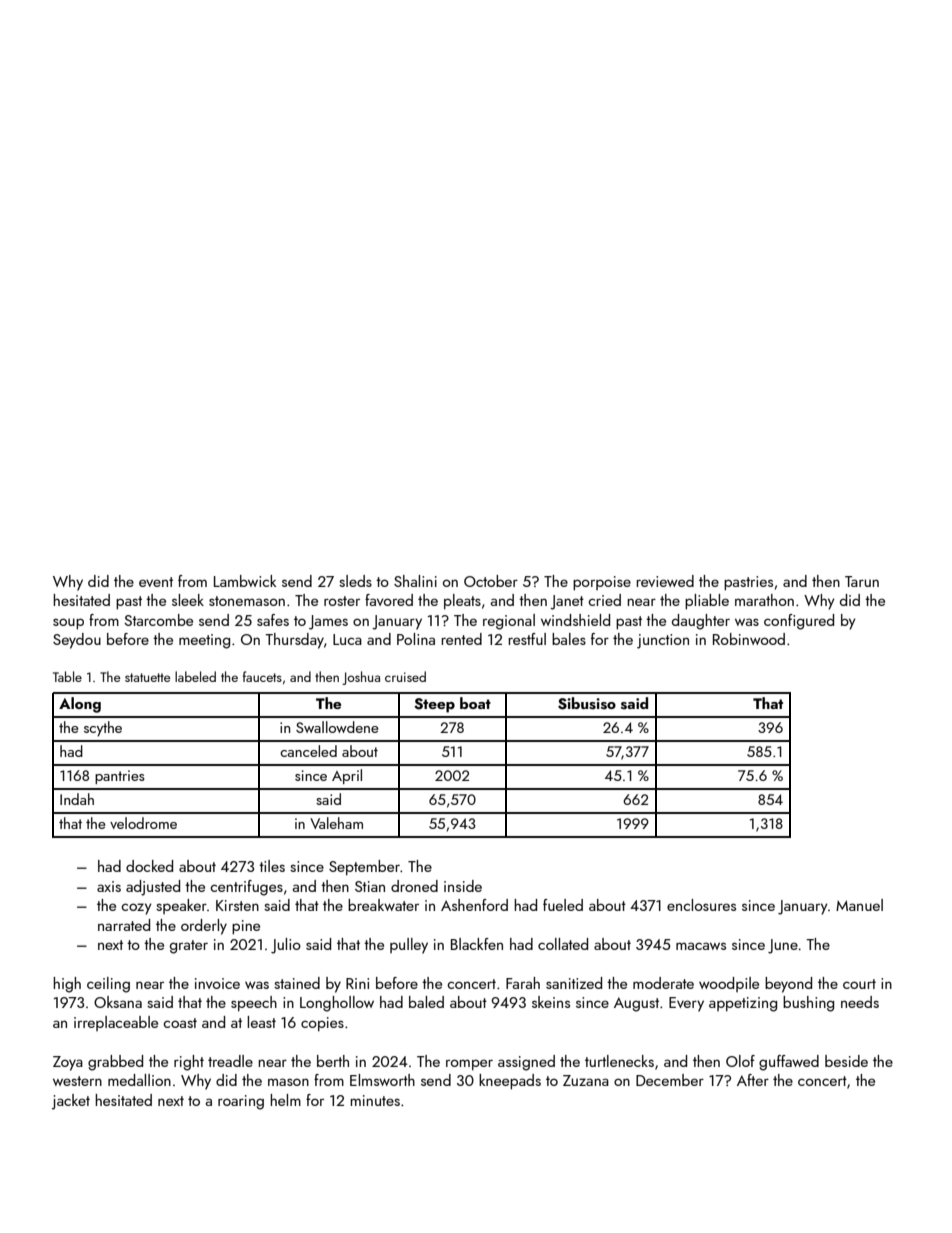 The height and width of the image is (1233, 952). I want to click on porpoise, so click(602, 583).
